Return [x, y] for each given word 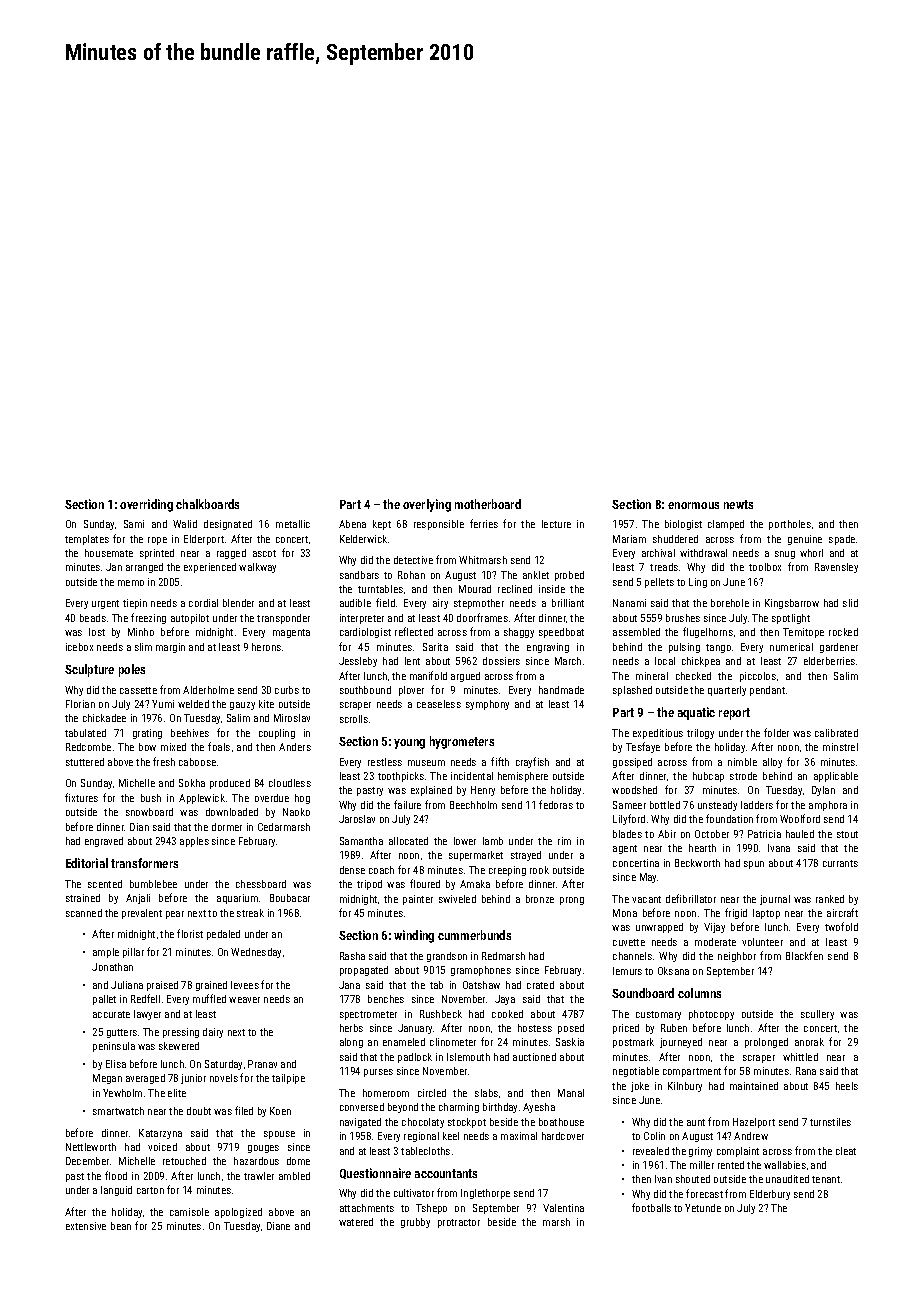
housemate [109, 553]
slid [850, 603]
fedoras [556, 804]
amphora [828, 806]
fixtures [81, 797]
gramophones [481, 971]
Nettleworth [91, 1147]
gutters [122, 1033]
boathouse [561, 1122]
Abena [352, 524]
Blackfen [804, 955]
